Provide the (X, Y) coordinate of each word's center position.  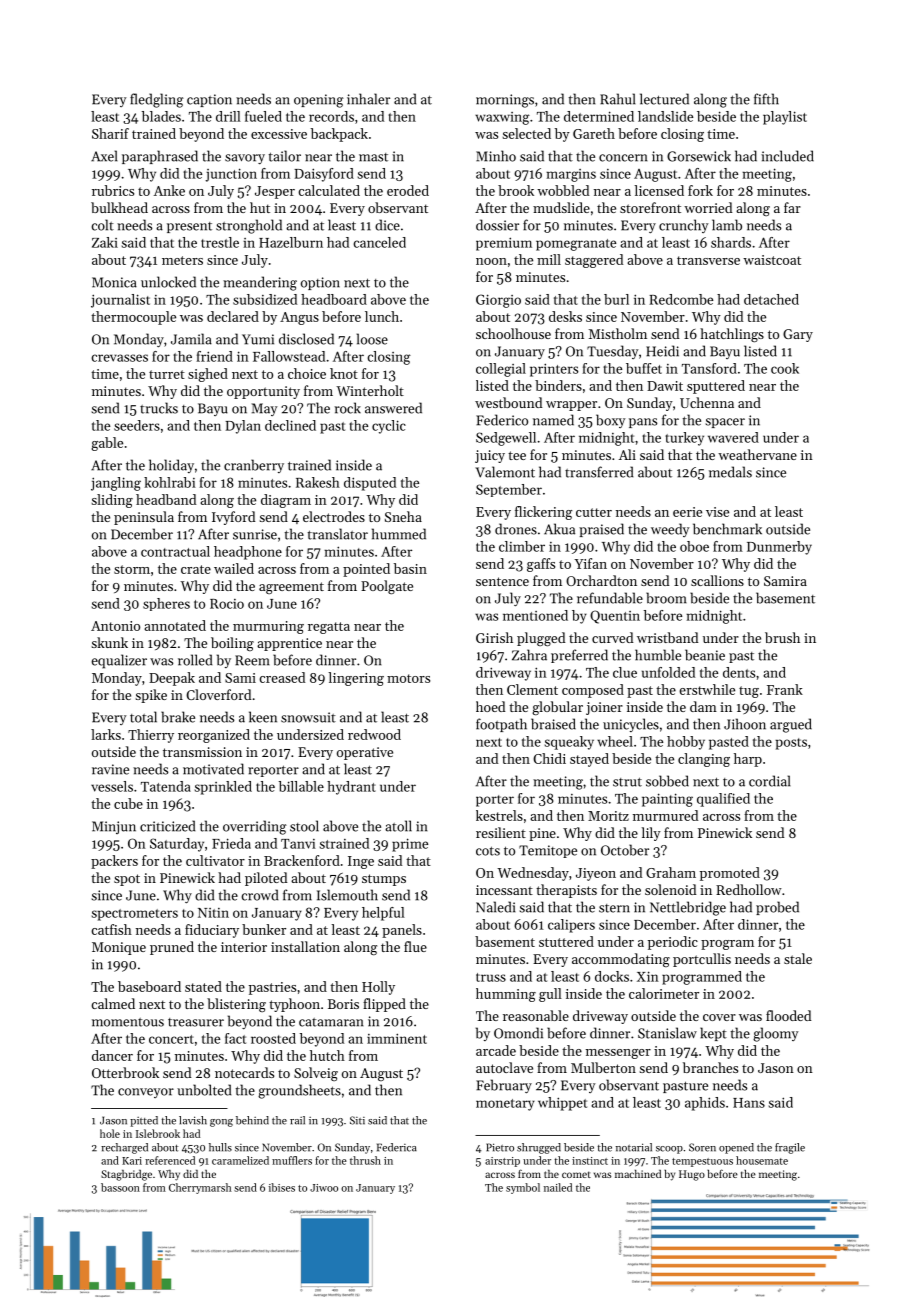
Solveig (316, 1074)
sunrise (255, 534)
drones (516, 529)
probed (777, 908)
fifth (766, 99)
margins (571, 175)
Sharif (110, 133)
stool (304, 826)
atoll (398, 826)
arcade (496, 1050)
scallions (717, 580)
